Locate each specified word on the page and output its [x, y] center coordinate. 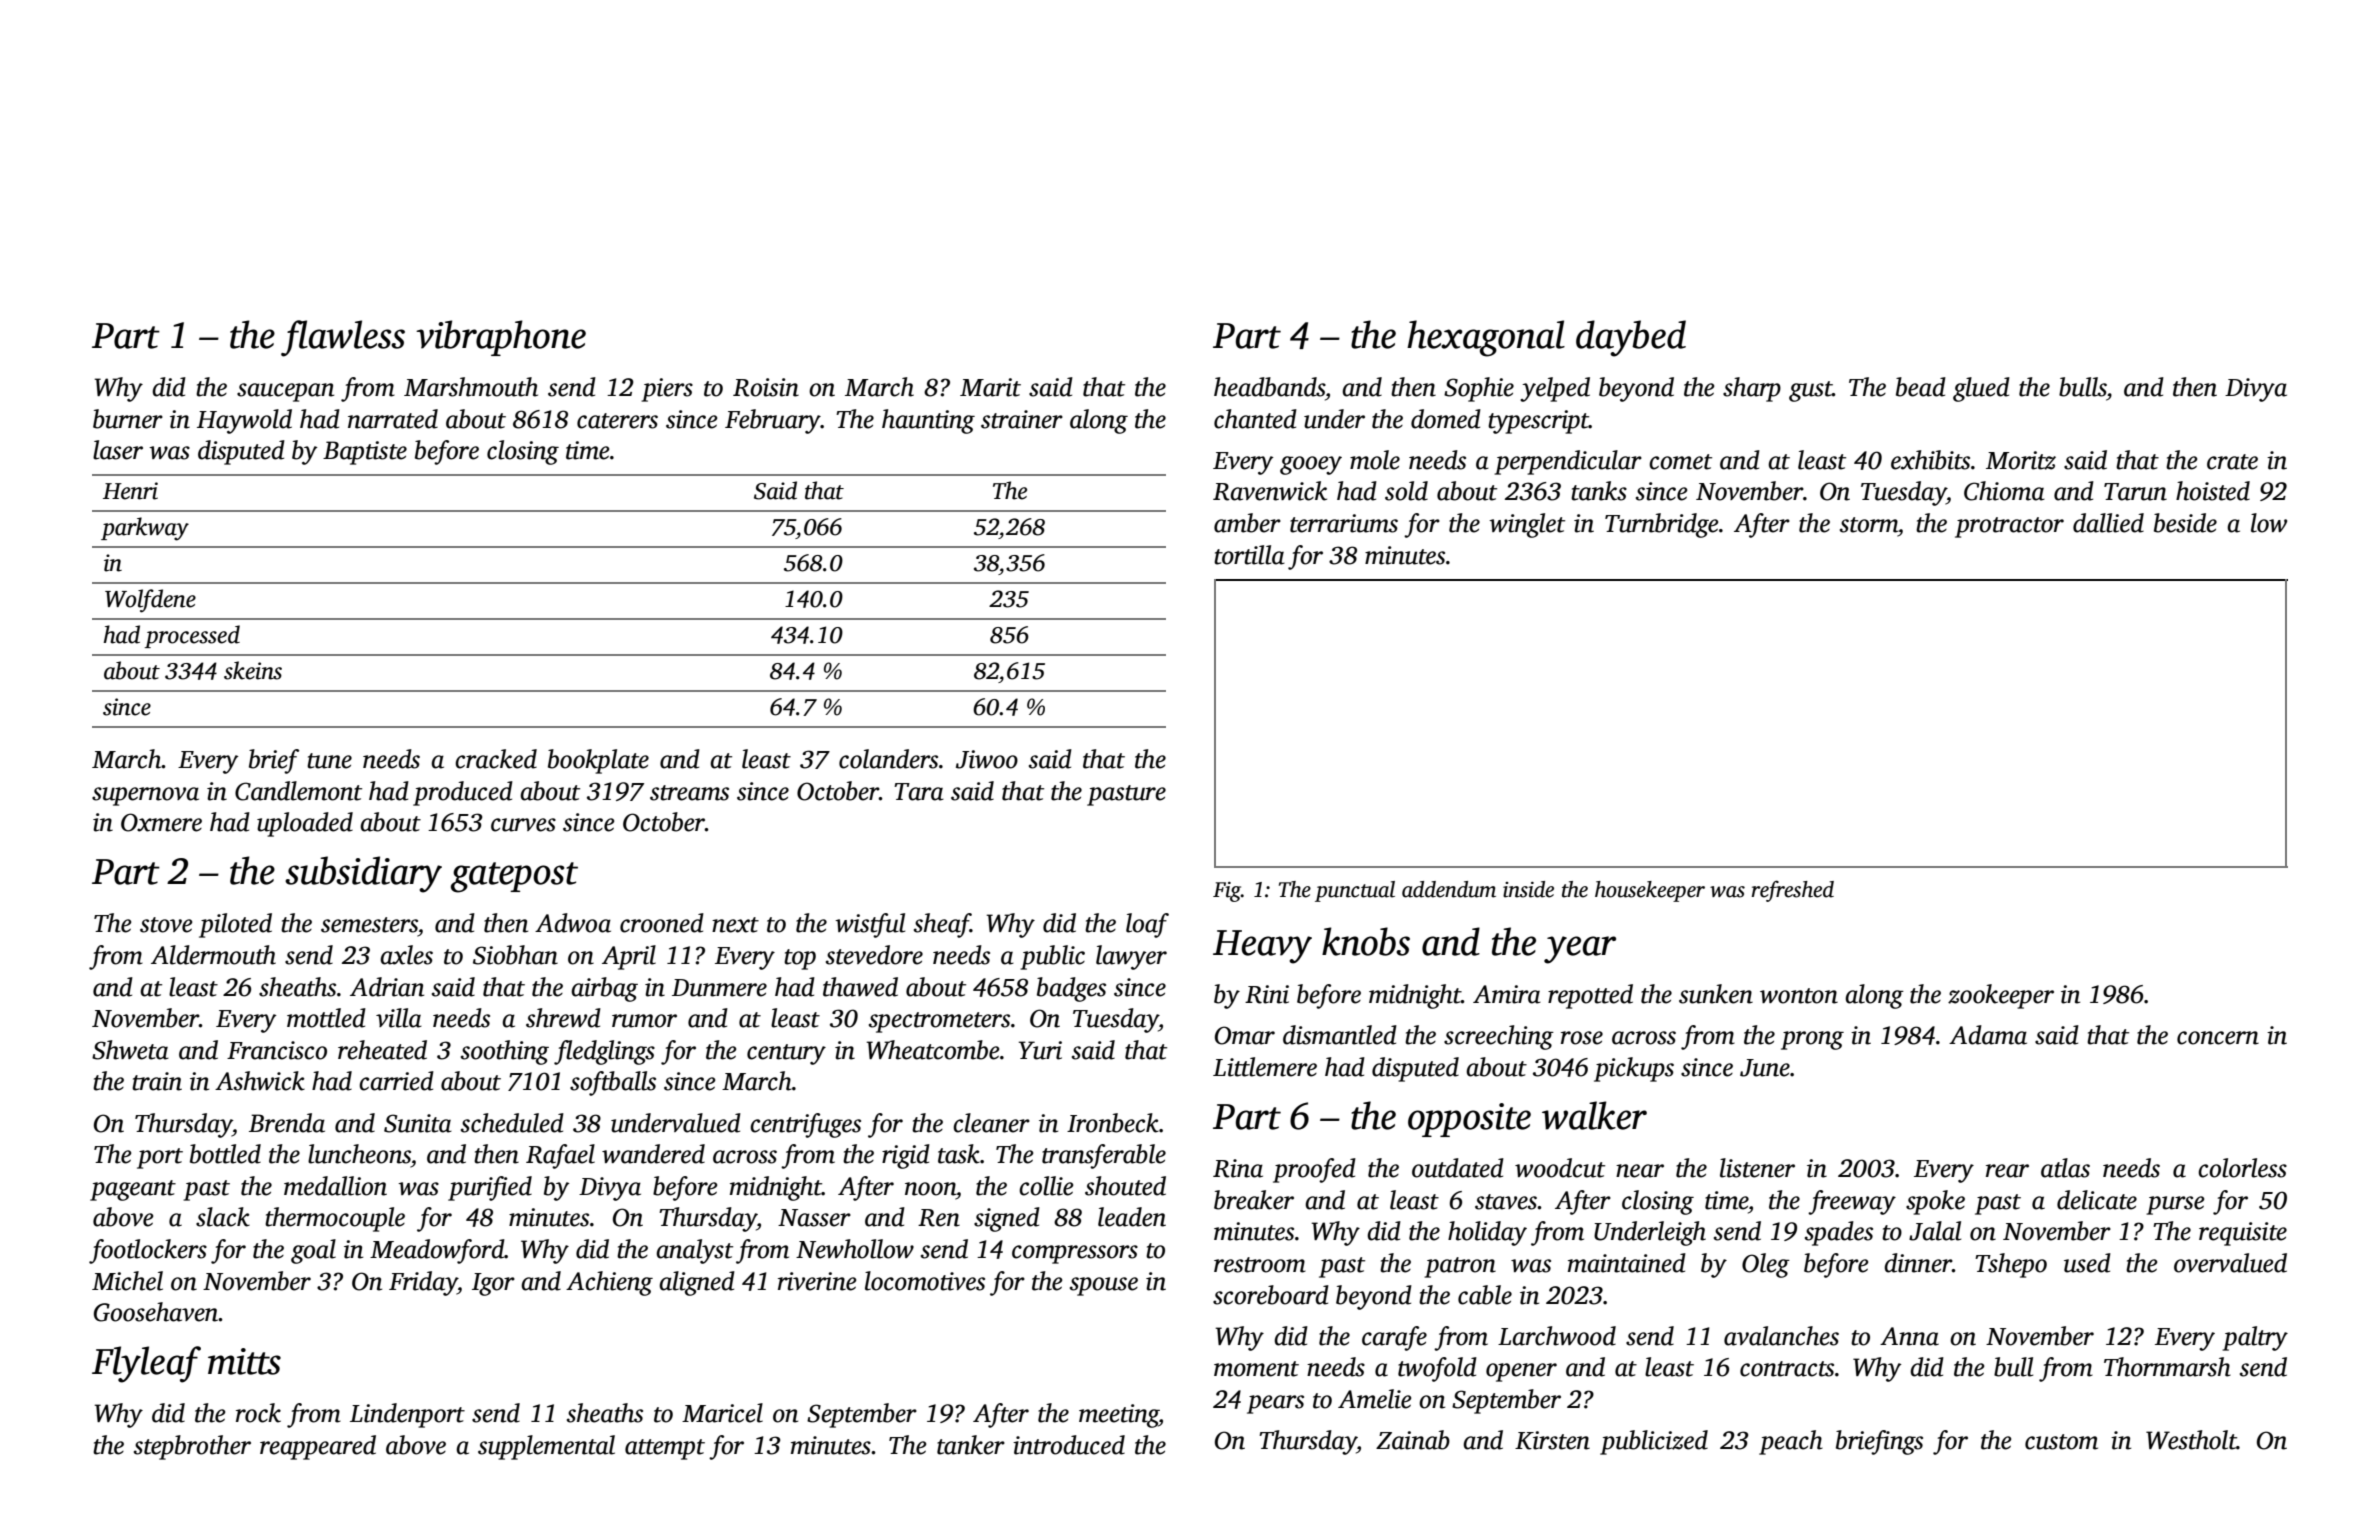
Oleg [1766, 1265]
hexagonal [1486, 338]
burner [128, 419]
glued [1981, 389]
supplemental [546, 1447]
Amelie [1374, 1399]
